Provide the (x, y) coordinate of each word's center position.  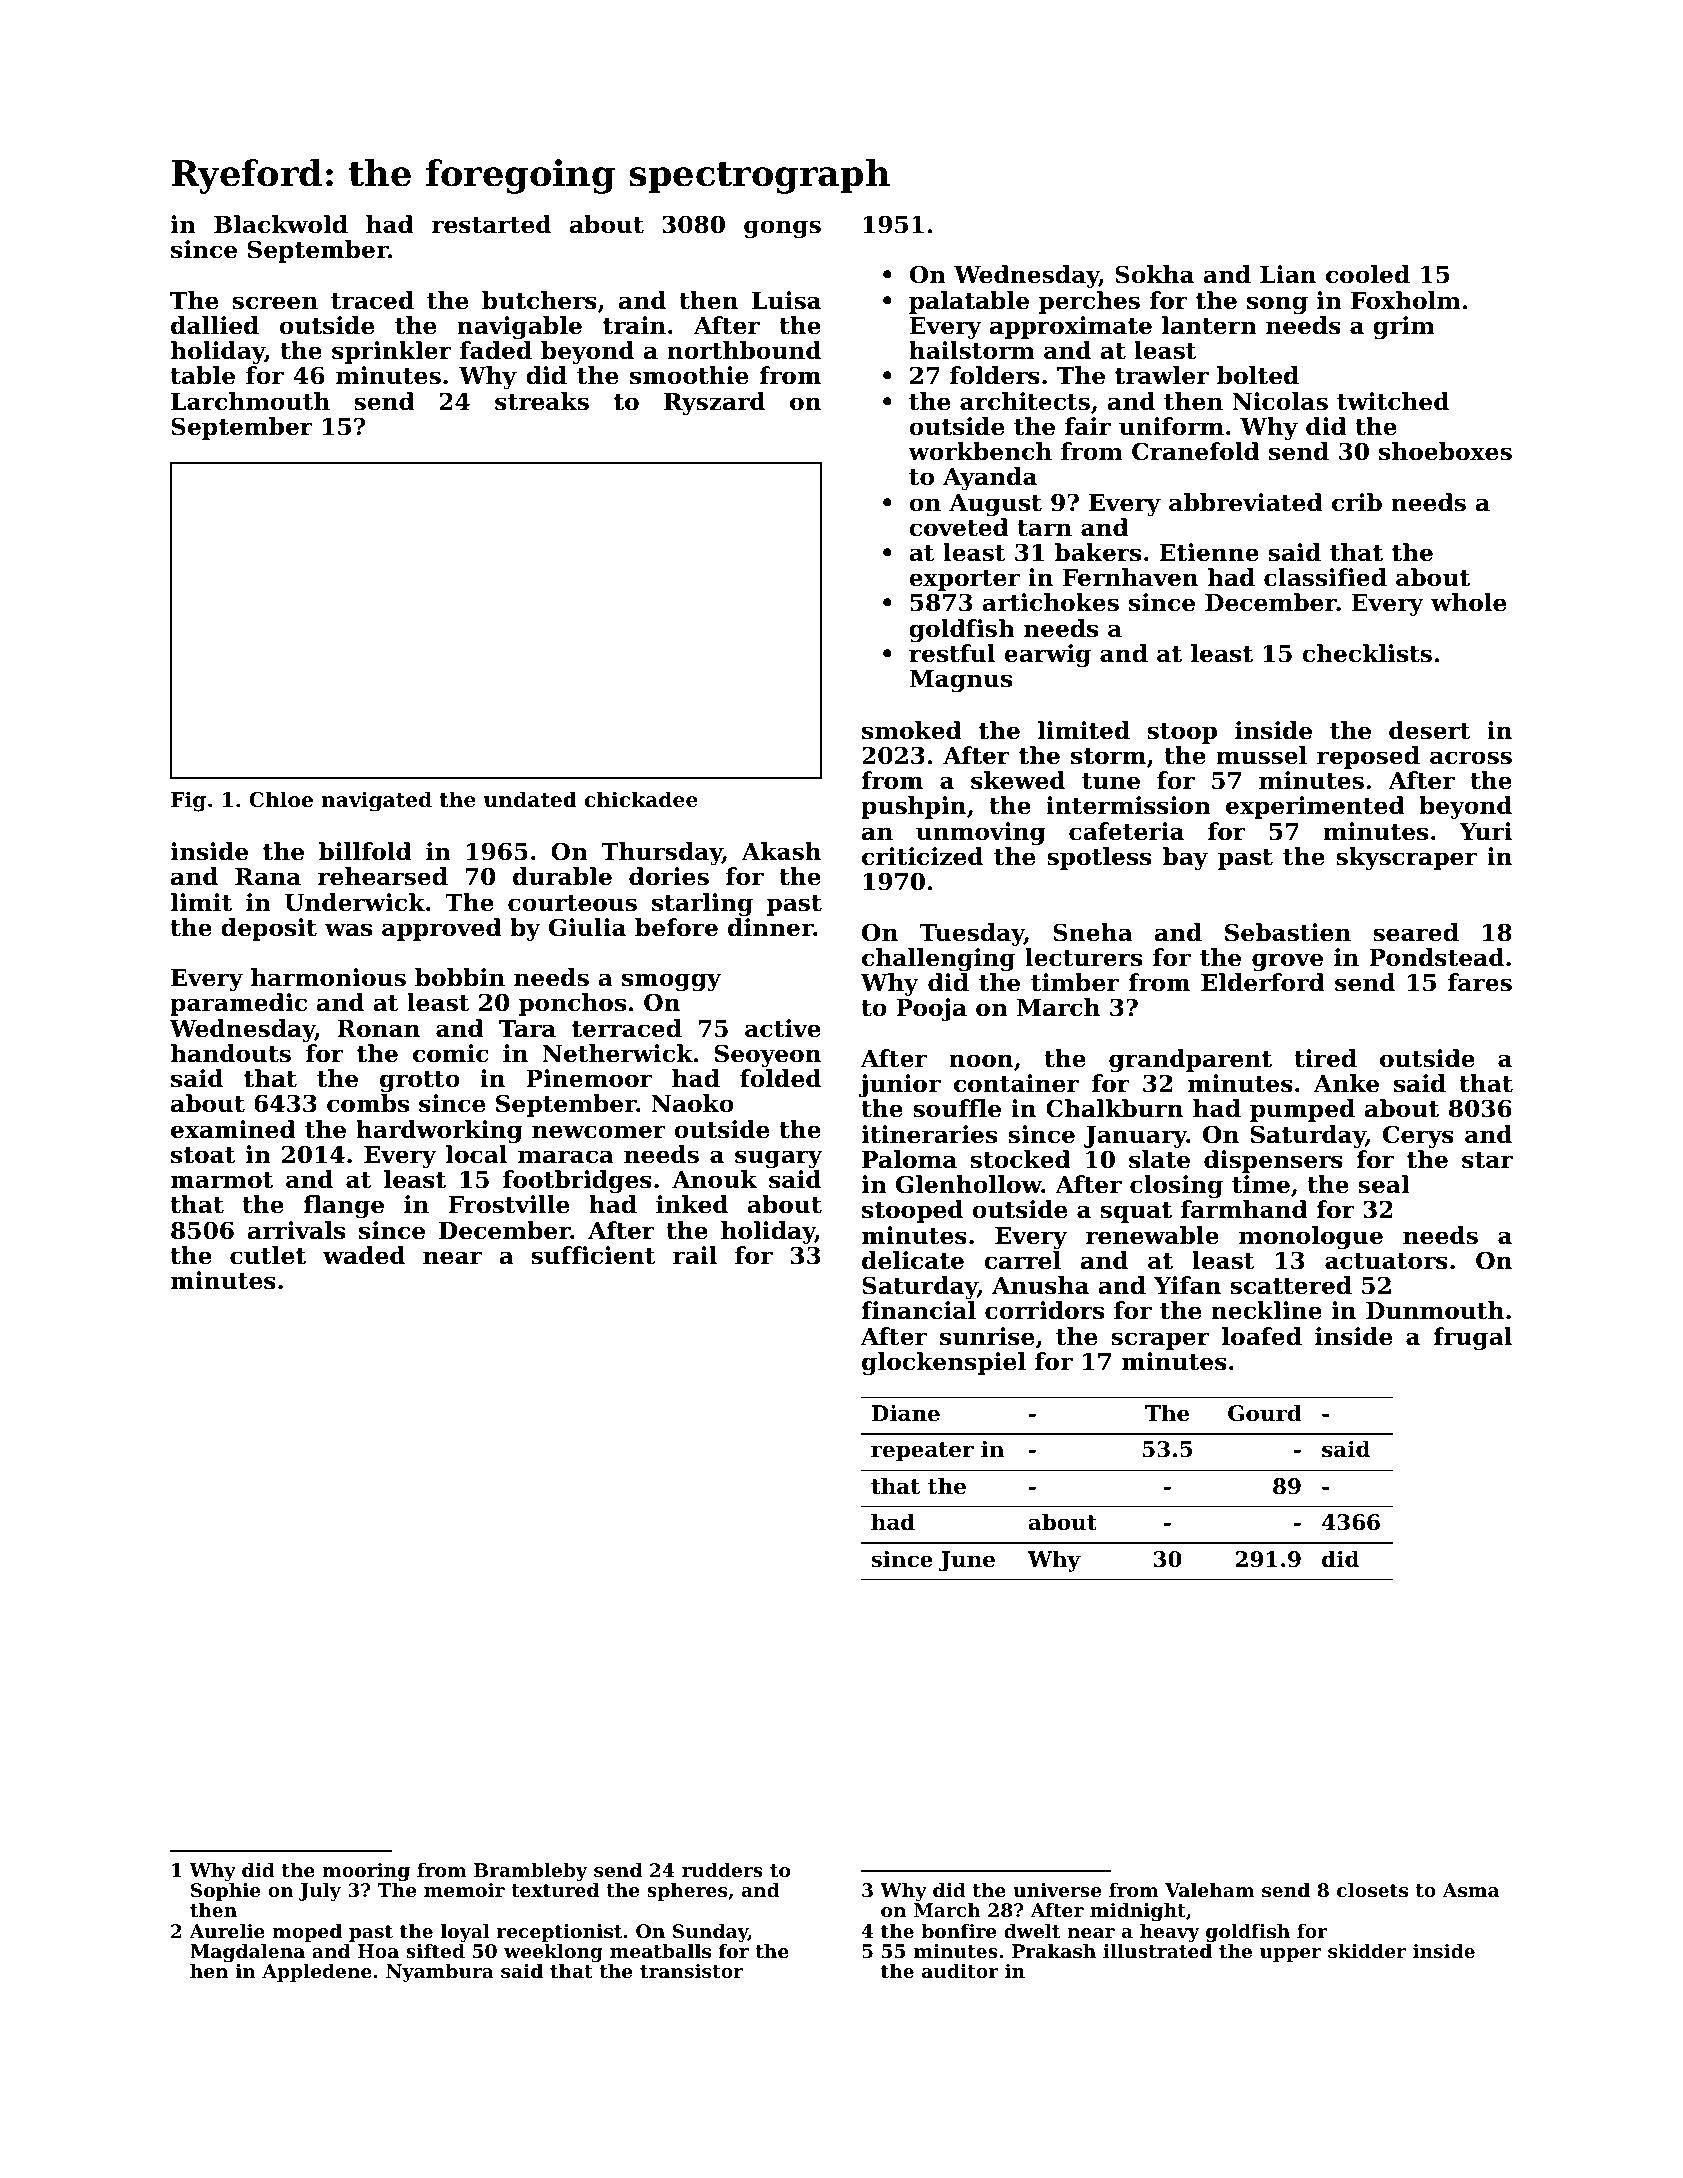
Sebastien (1288, 932)
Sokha (1154, 274)
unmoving (981, 833)
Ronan (378, 1029)
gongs (782, 229)
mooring (366, 1872)
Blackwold (281, 224)
